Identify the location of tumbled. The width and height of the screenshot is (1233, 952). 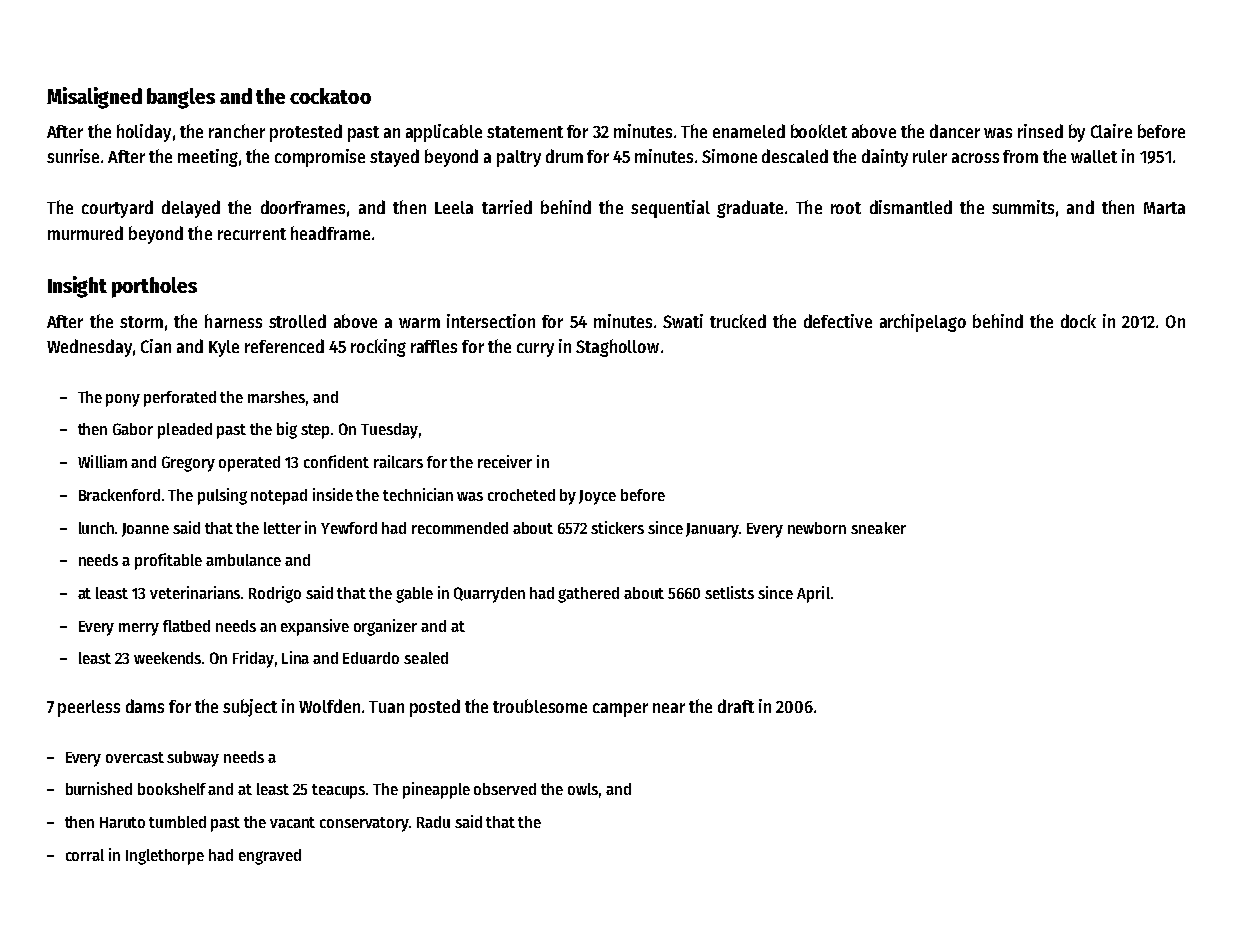
(177, 822).
